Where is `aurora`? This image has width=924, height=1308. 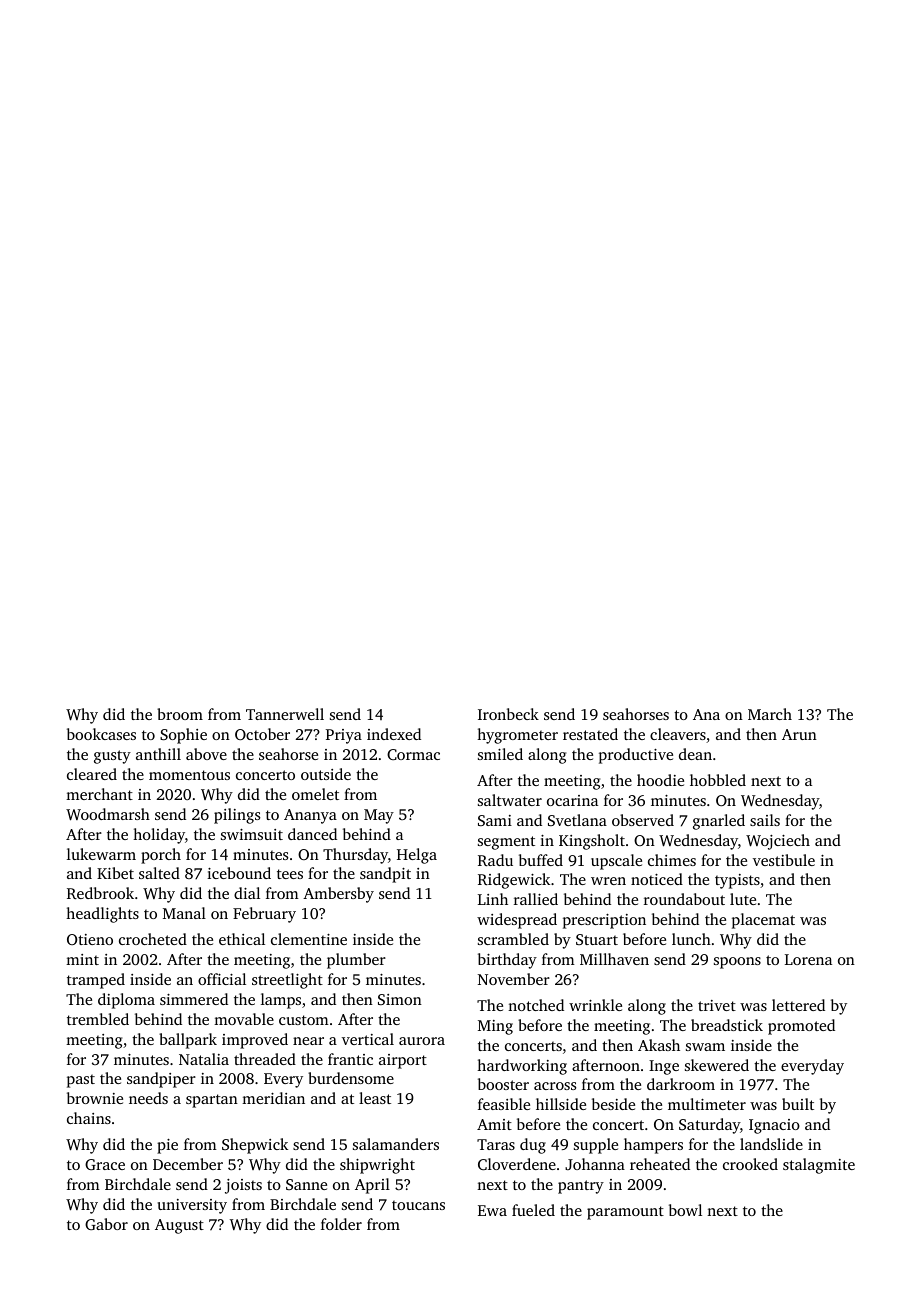 aurora is located at coordinates (422, 1041).
